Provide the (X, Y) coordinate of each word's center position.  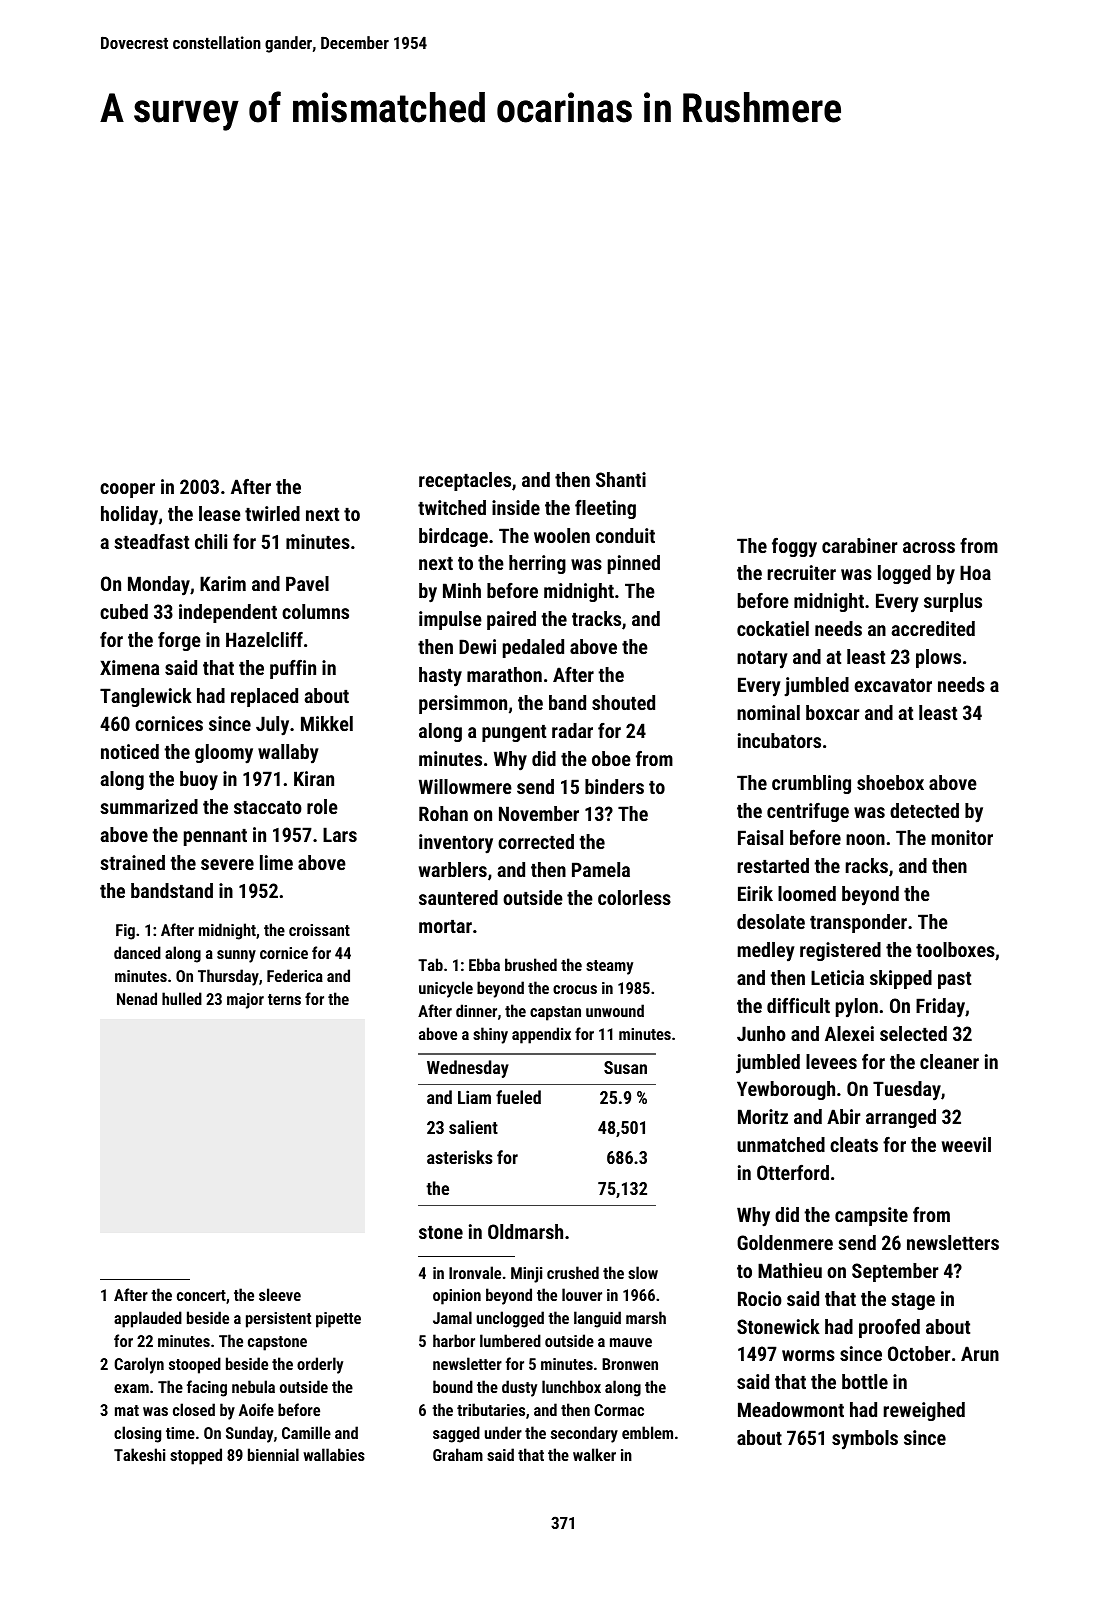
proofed (889, 1328)
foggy (794, 548)
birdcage (453, 537)
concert (201, 1295)
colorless (634, 897)
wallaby (288, 753)
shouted (623, 702)
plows (938, 658)
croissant (319, 930)
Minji (526, 1275)
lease (220, 513)
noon (865, 839)
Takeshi (139, 1454)
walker (594, 1454)
